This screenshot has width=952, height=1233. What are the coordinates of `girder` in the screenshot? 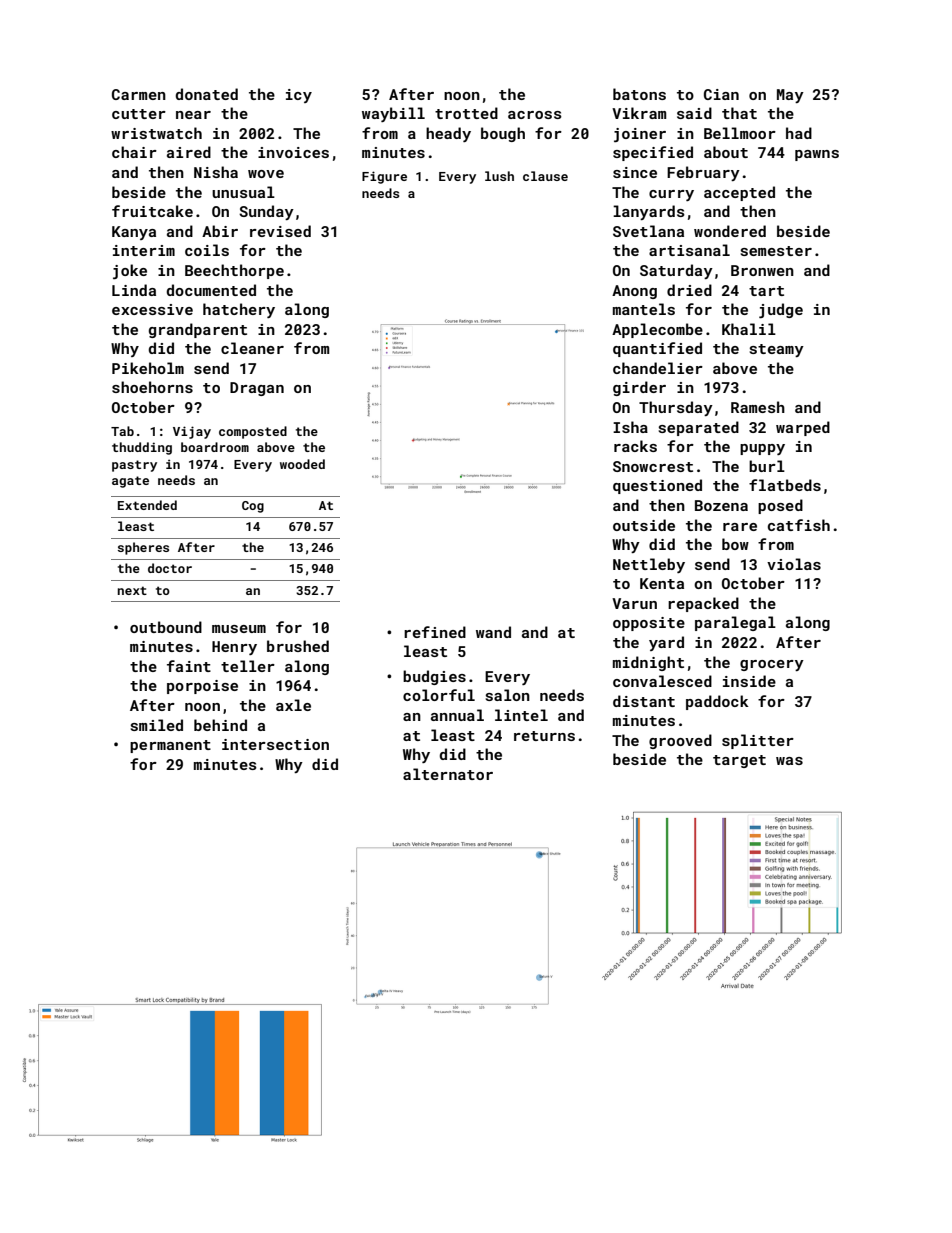 It's located at (639, 388).
